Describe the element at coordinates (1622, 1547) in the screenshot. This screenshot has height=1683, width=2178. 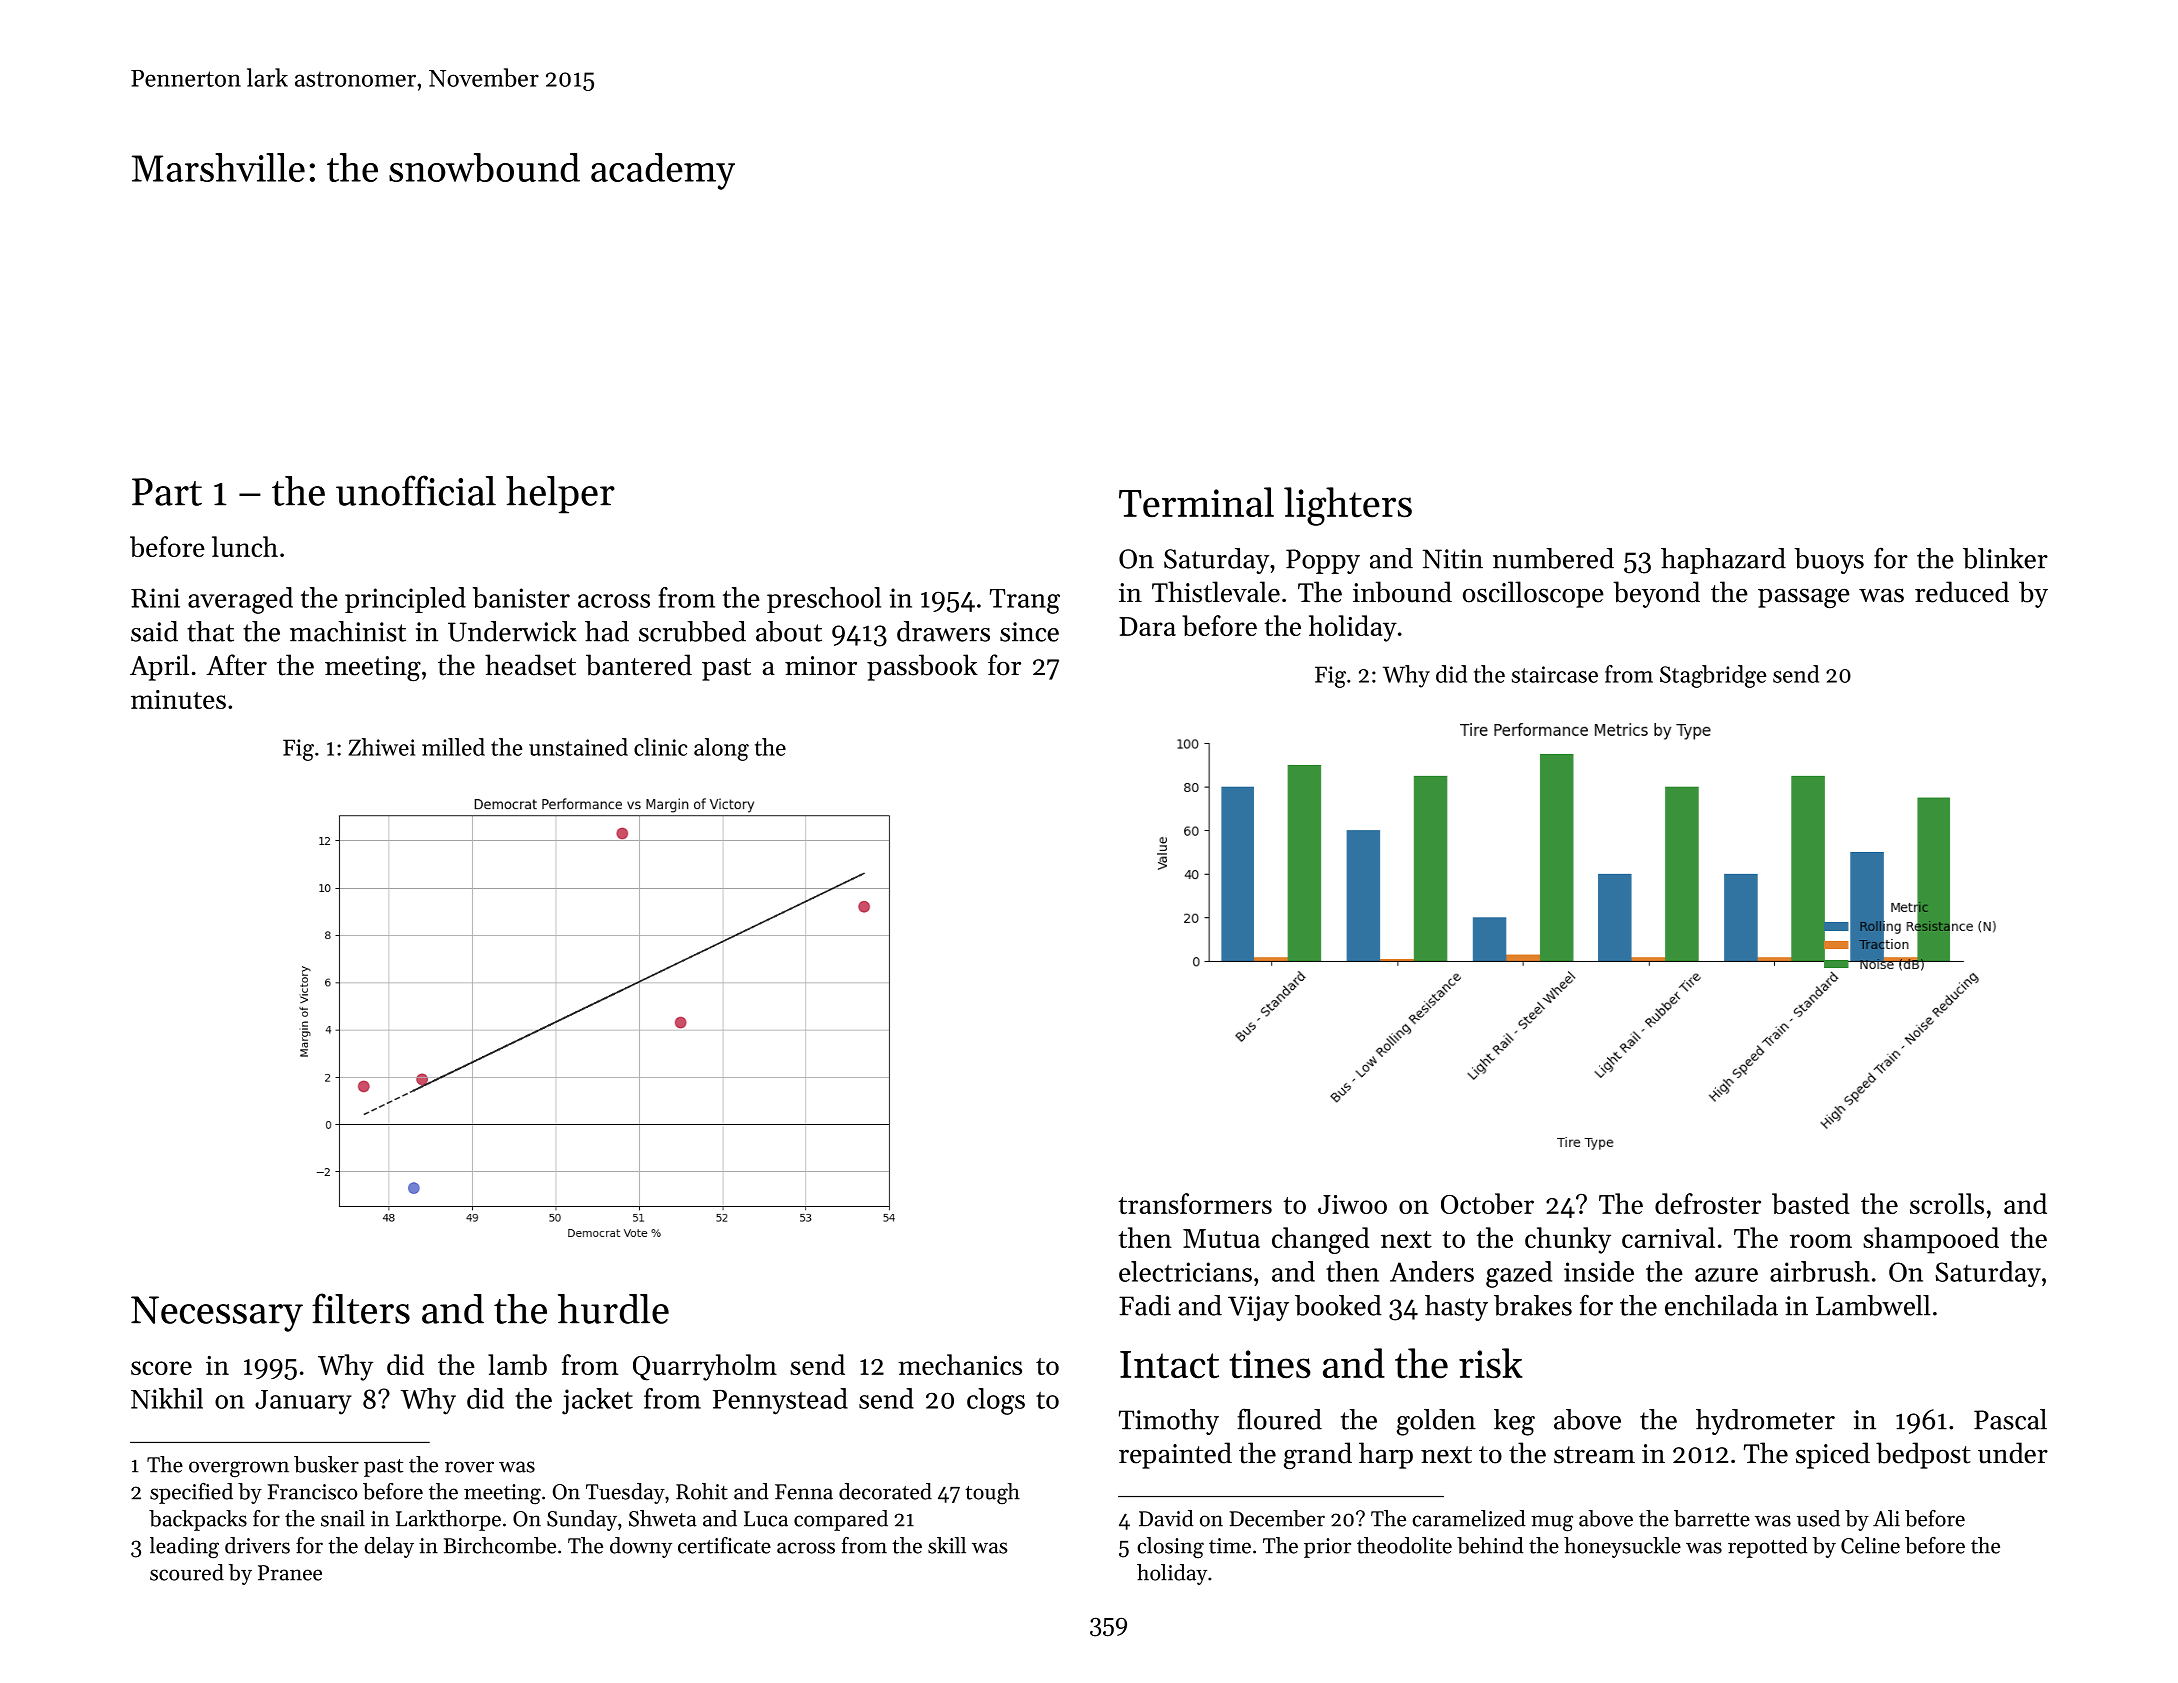
I see `honeysuckle` at that location.
